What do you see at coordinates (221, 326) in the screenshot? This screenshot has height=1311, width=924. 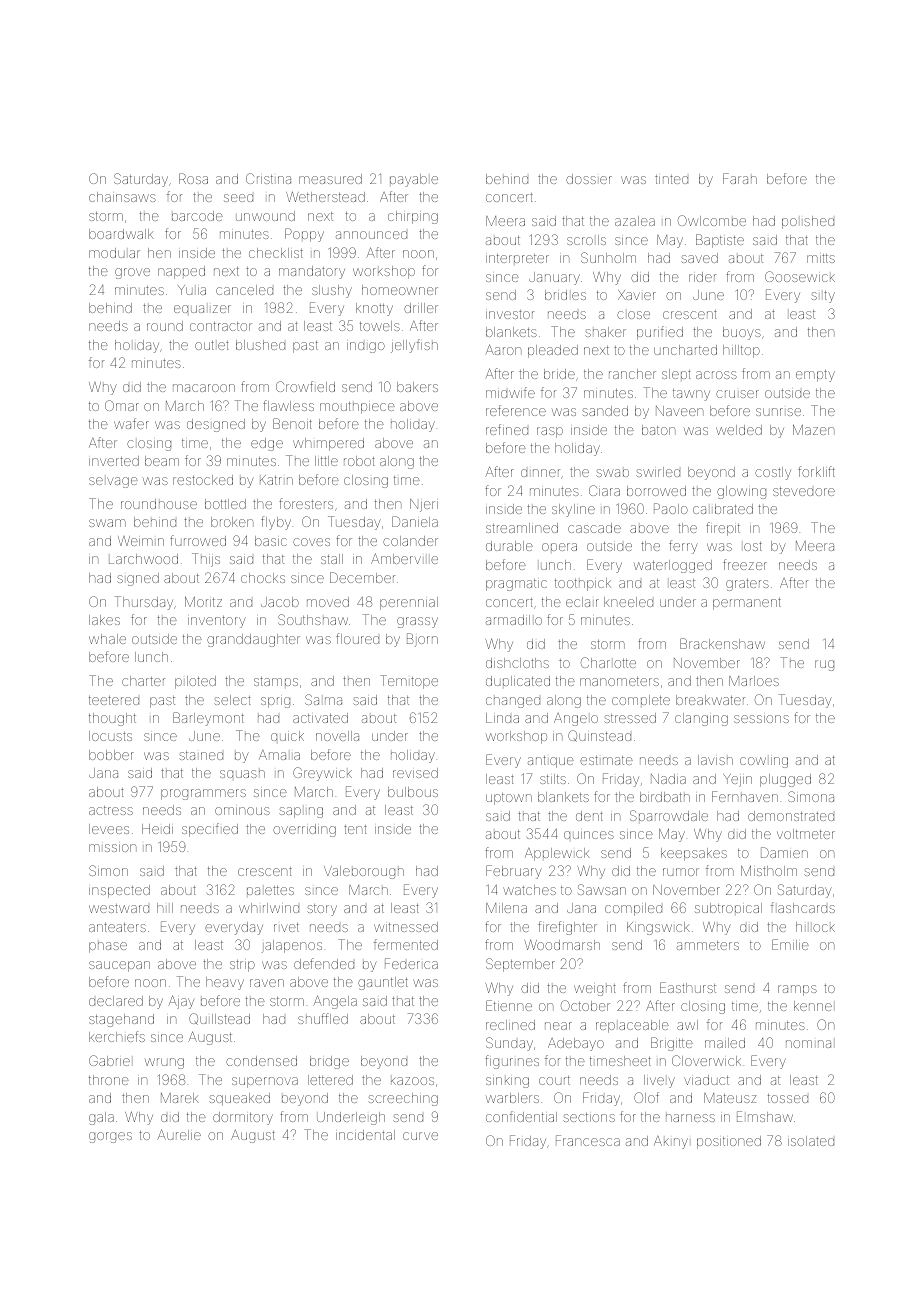 I see `contractor` at bounding box center [221, 326].
